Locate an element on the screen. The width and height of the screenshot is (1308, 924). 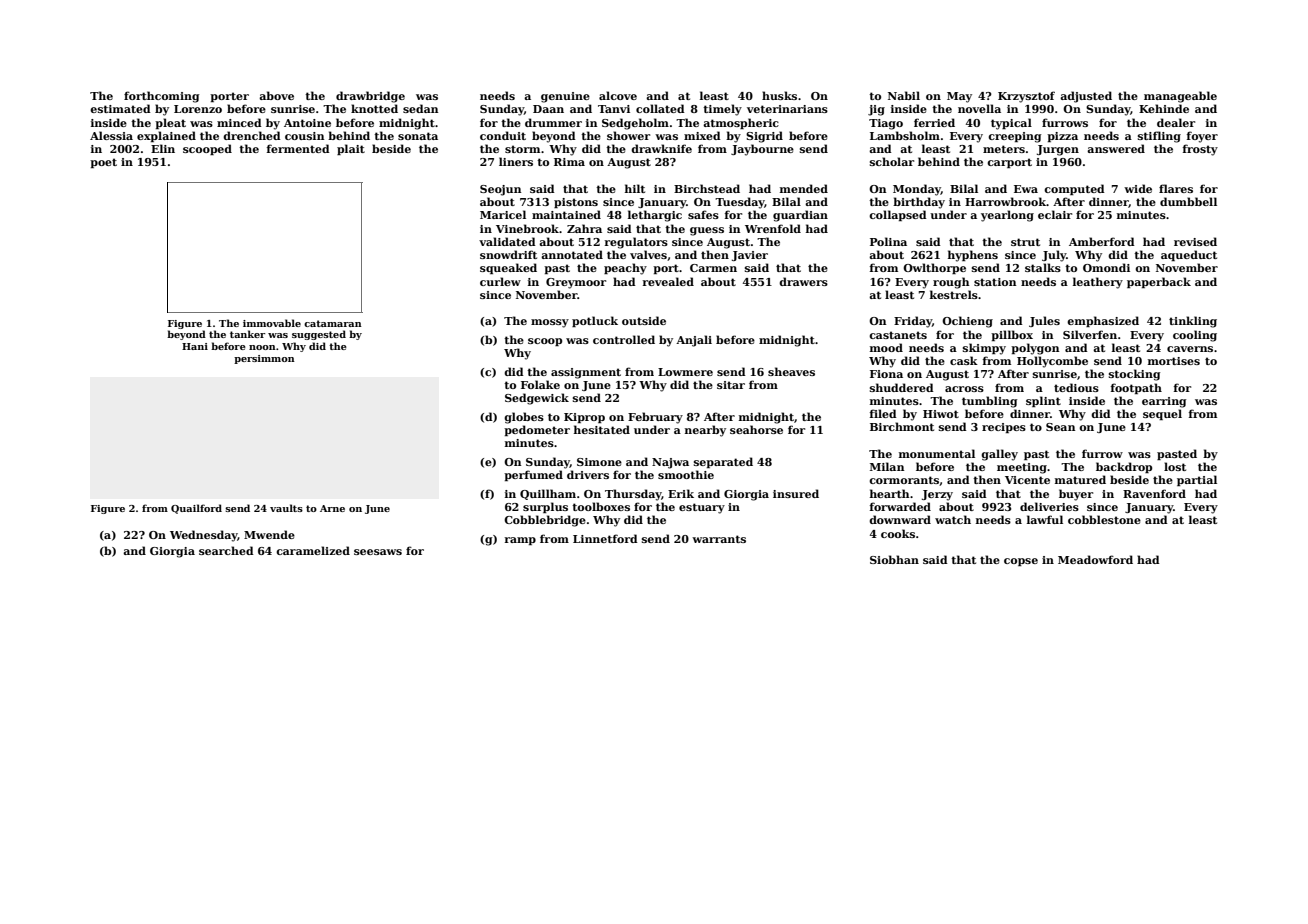
immovable is located at coordinates (272, 323).
